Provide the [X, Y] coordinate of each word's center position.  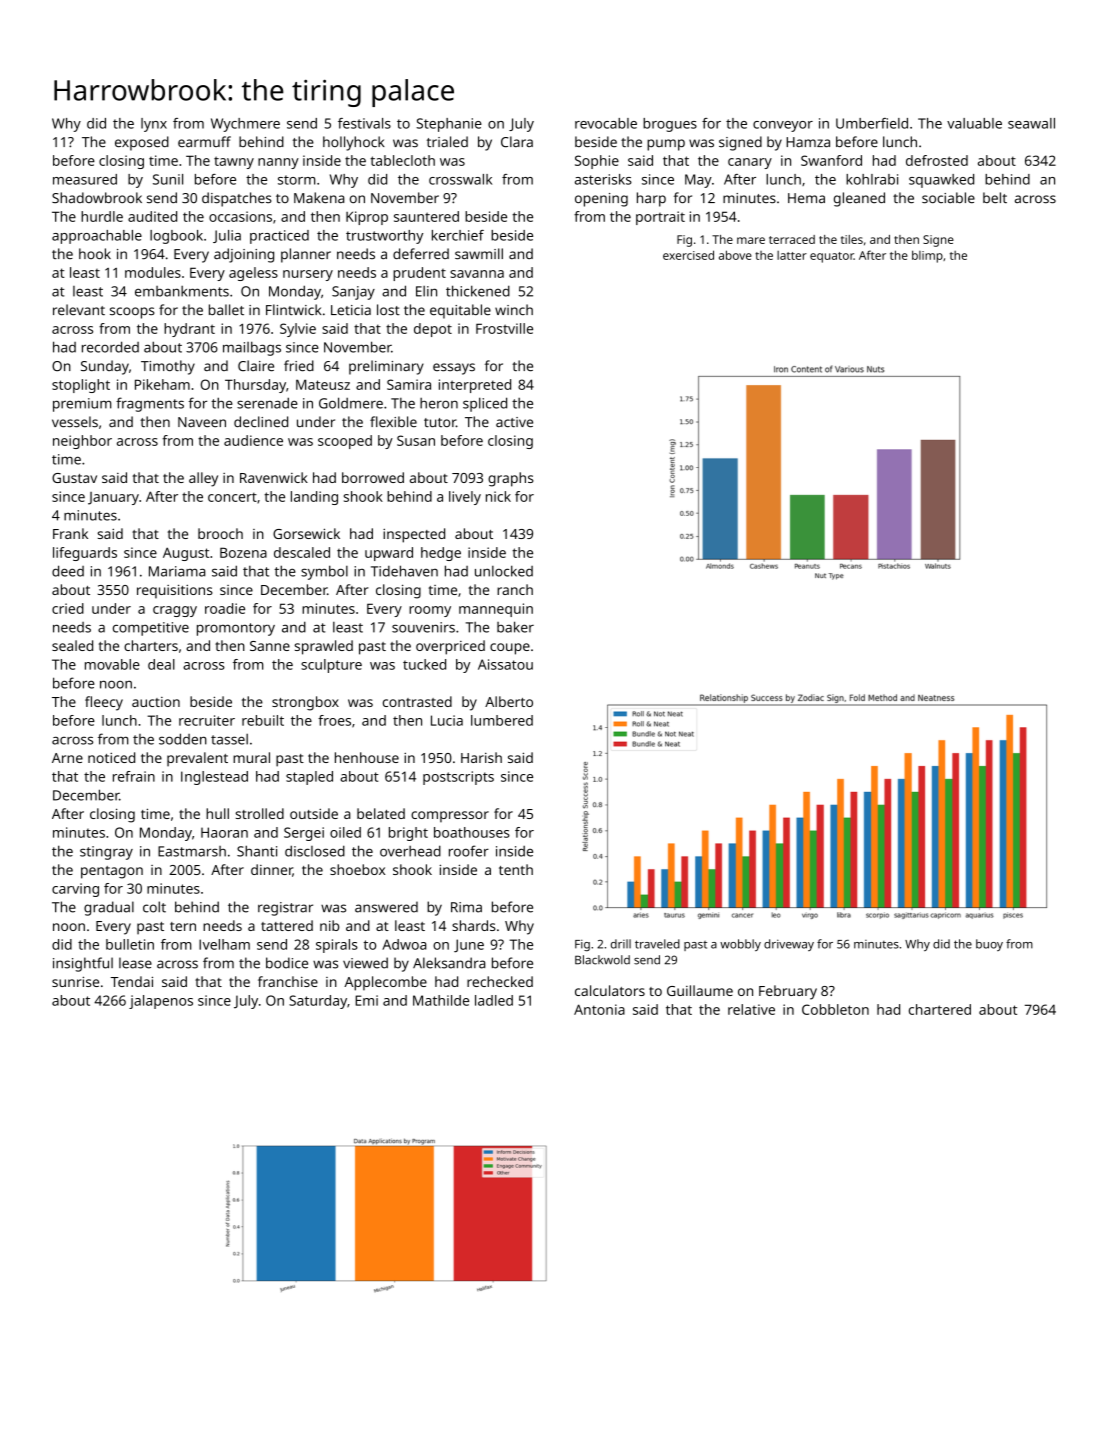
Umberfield [872, 123]
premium [82, 405]
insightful [83, 964]
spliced [485, 404]
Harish [481, 757]
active [514, 422]
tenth [516, 869]
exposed [142, 143]
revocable [606, 123]
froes [334, 720]
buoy [989, 945]
